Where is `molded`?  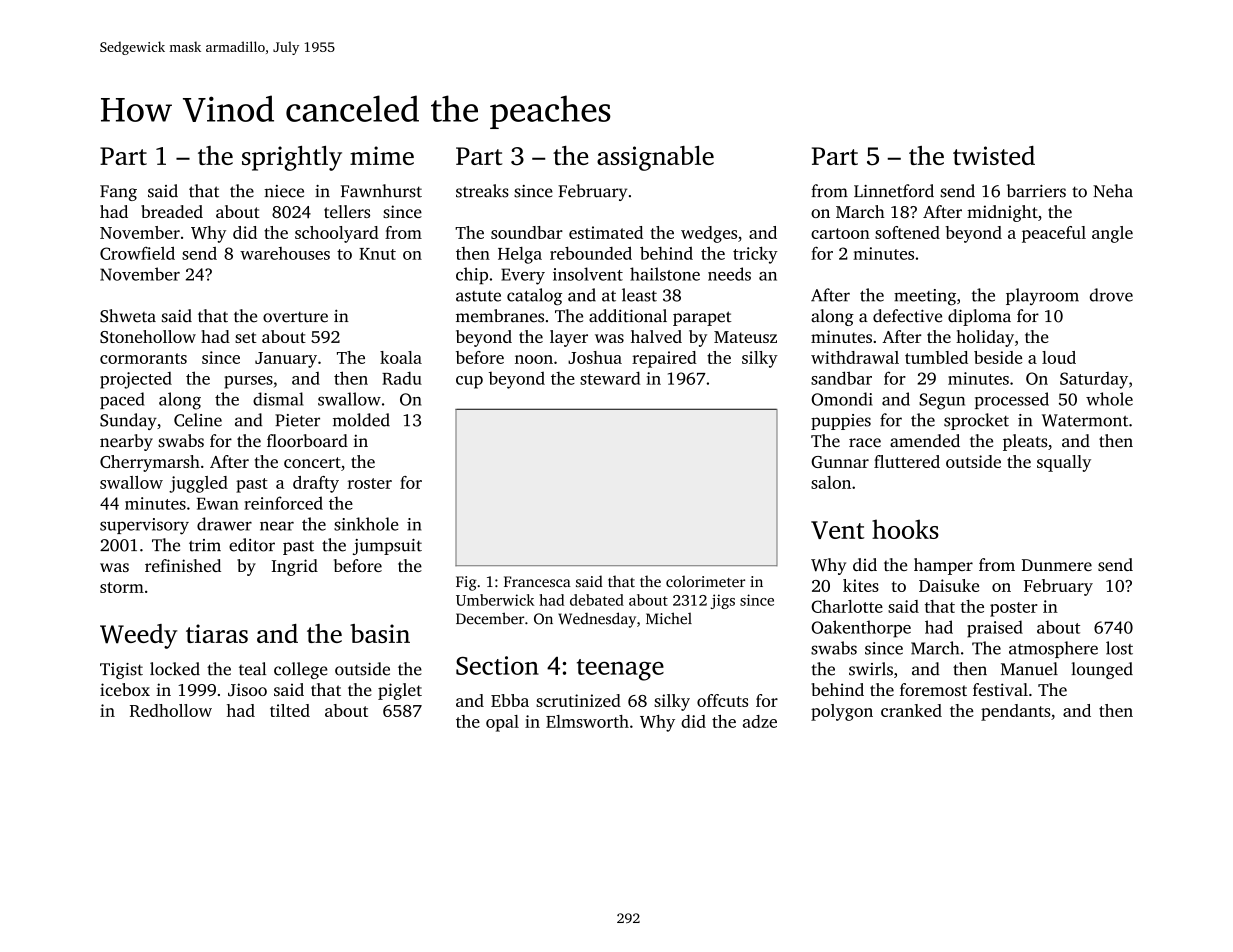 molded is located at coordinates (361, 420).
